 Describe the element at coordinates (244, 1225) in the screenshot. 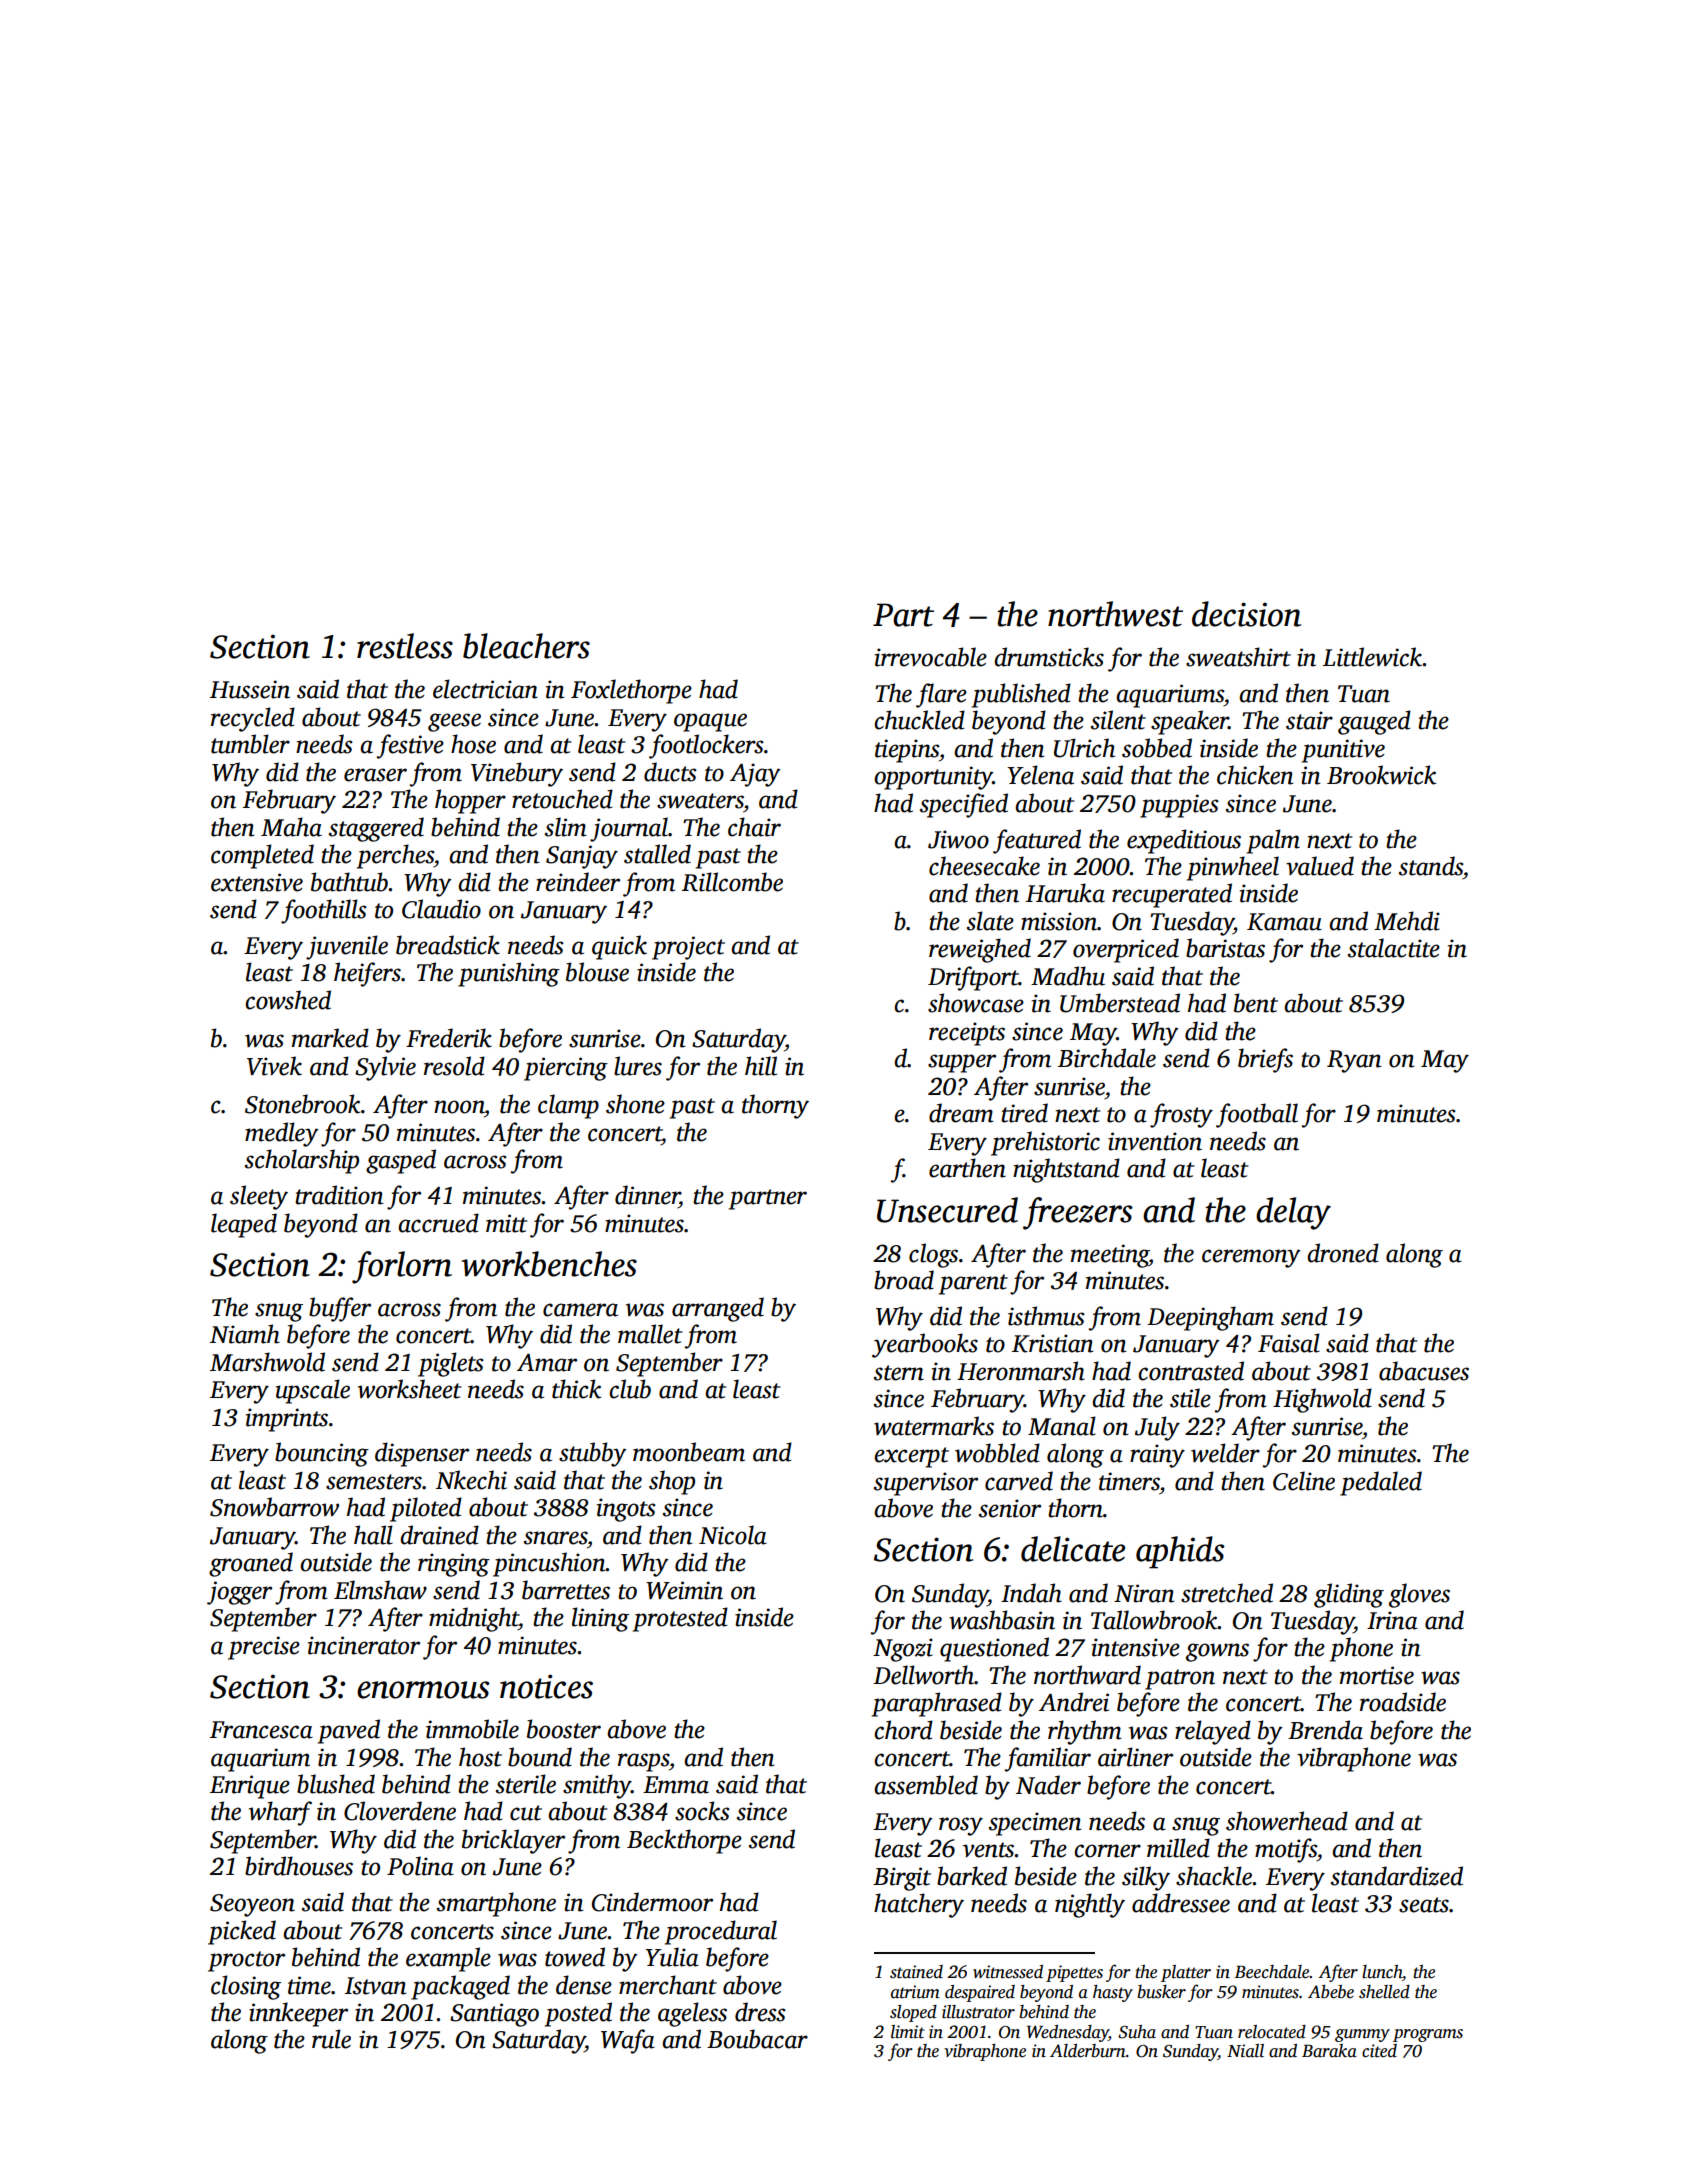

I see `leaped` at that location.
